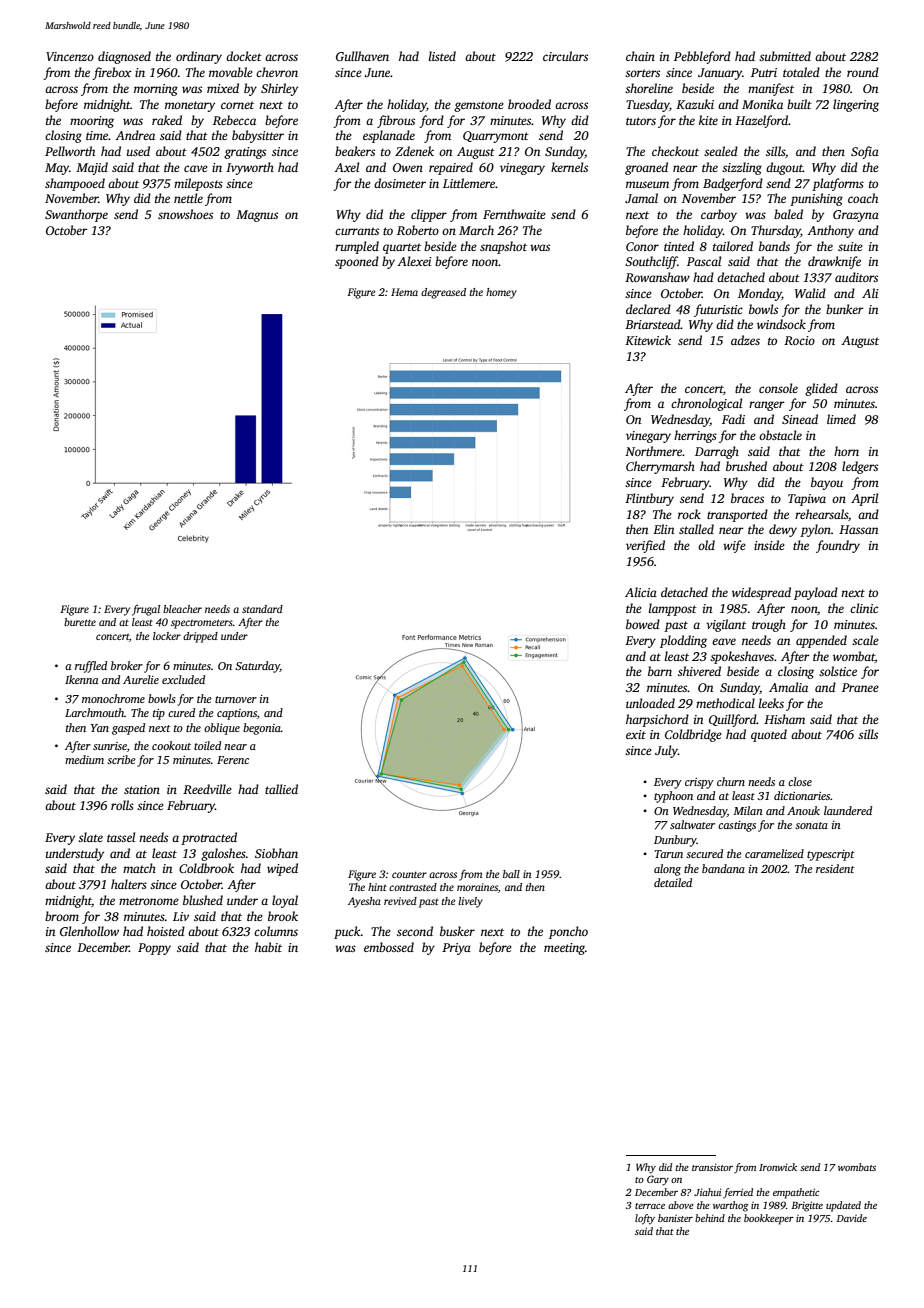 This screenshot has height=1308, width=924. Describe the element at coordinates (154, 949) in the screenshot. I see `Poppy` at that location.
